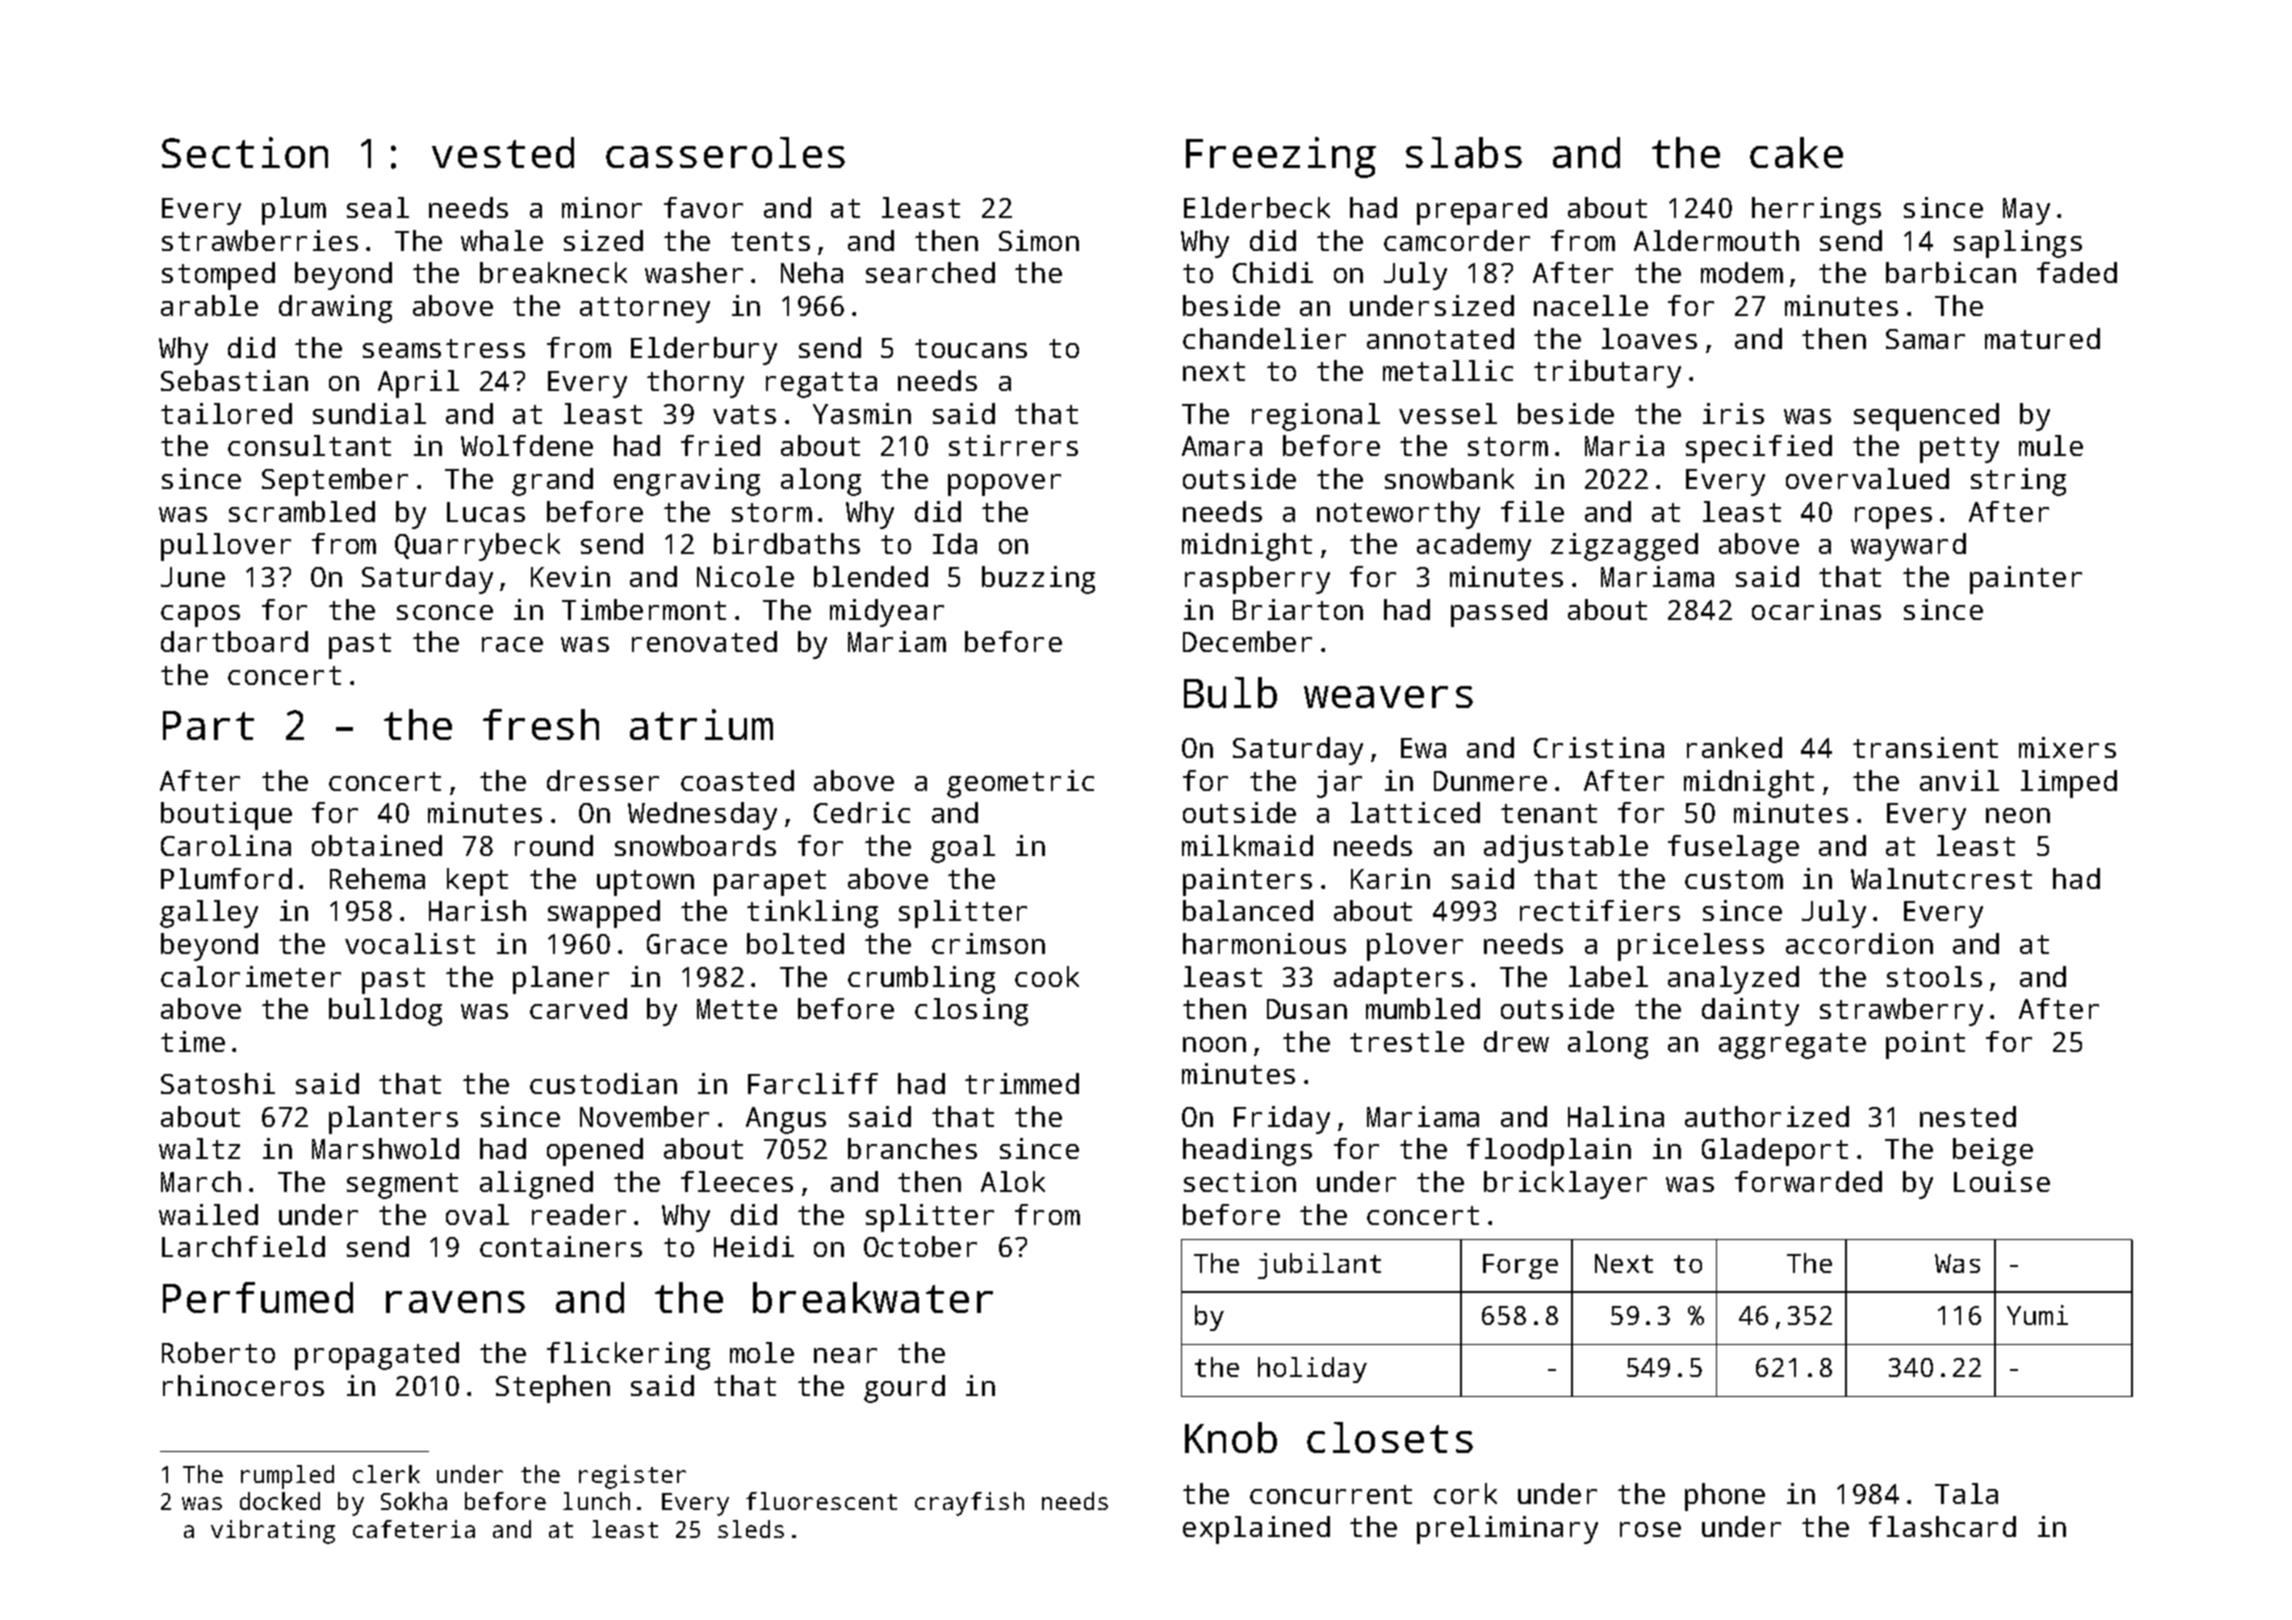  I want to click on trimmed, so click(1022, 1083).
